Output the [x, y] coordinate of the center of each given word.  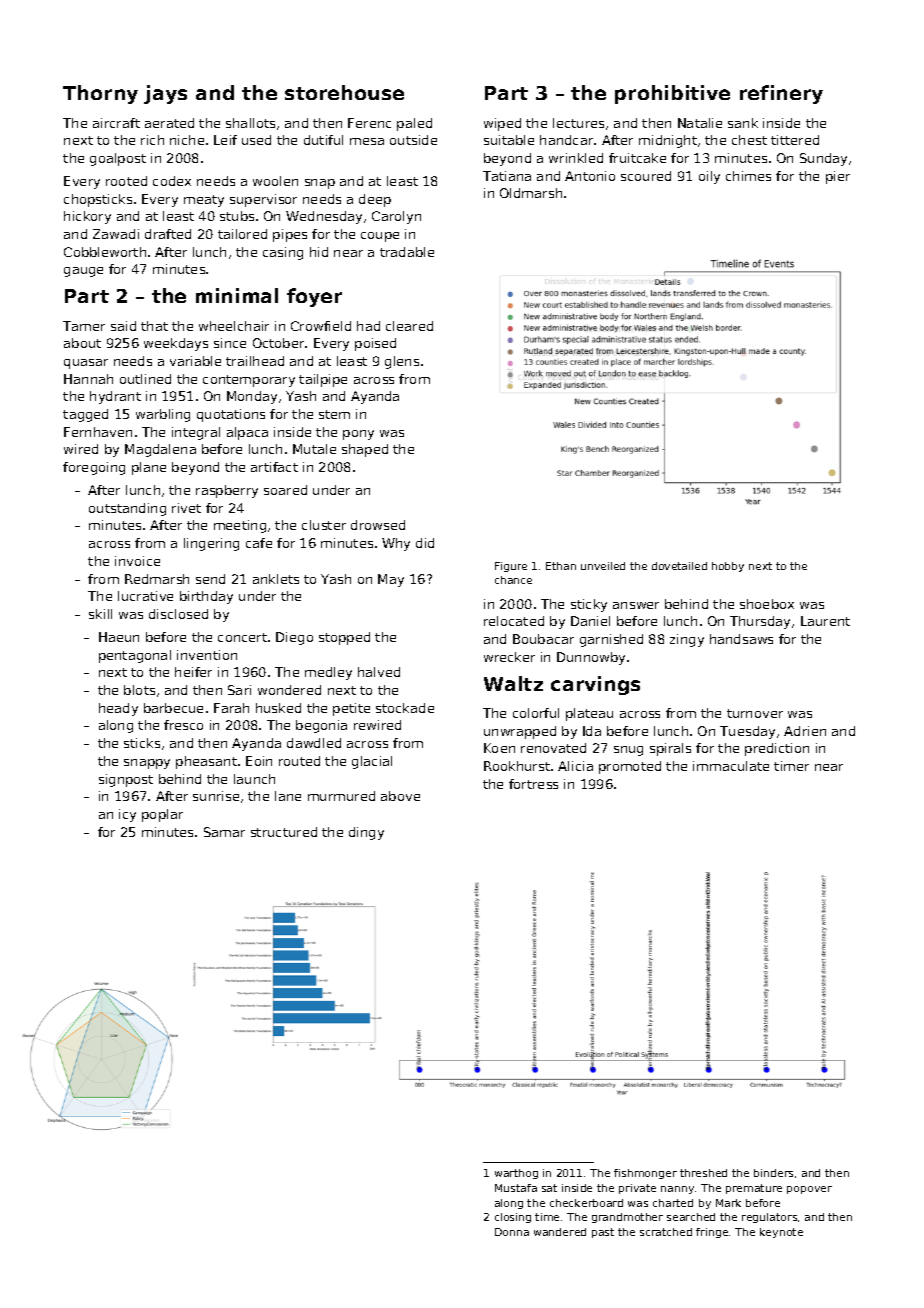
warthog [516, 1174]
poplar [162, 815]
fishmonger [645, 1174]
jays [165, 94]
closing [513, 1218]
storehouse [344, 92]
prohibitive [672, 94]
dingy [366, 833]
